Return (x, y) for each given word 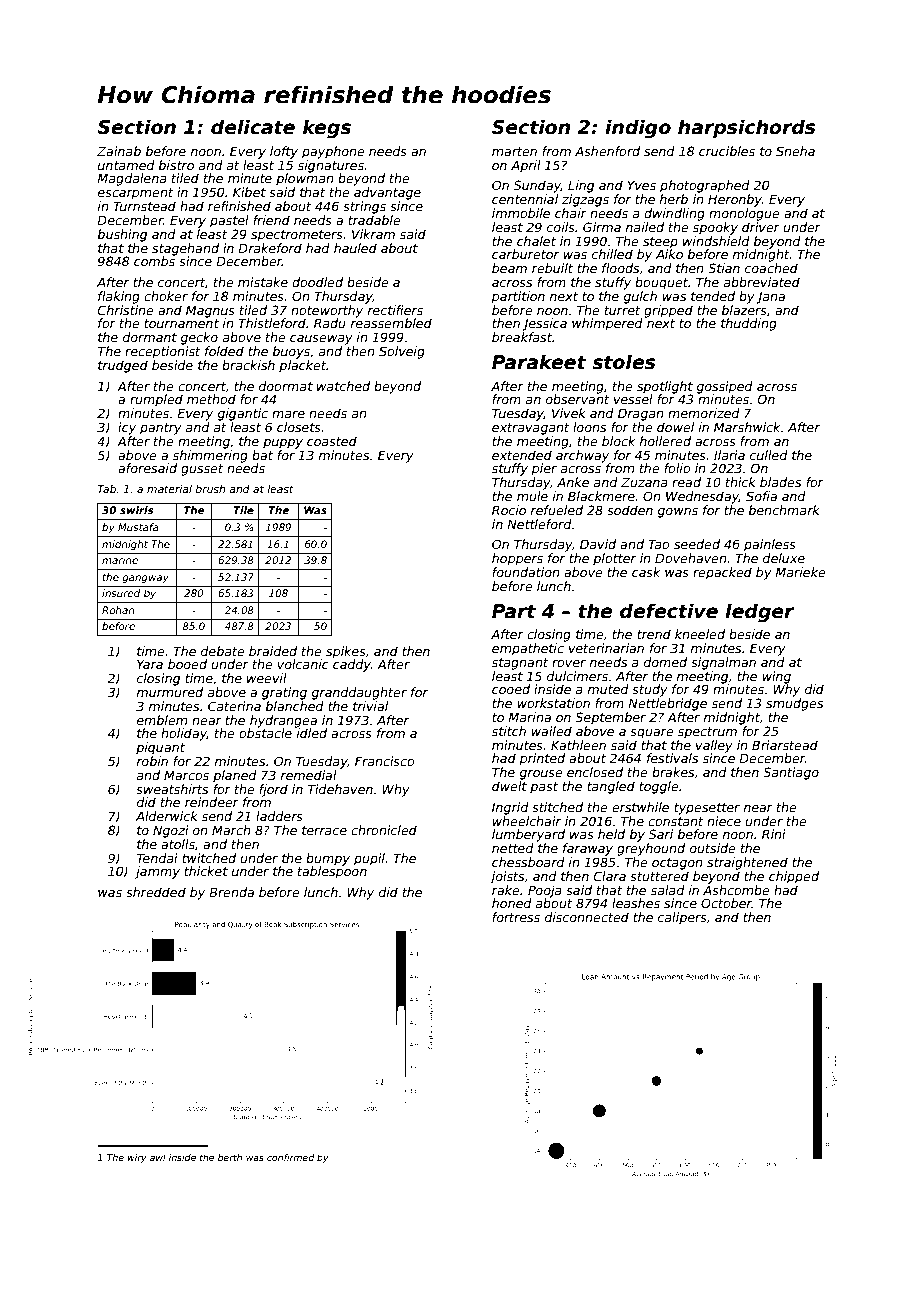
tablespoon (332, 872)
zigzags (585, 200)
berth (230, 1157)
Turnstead (144, 206)
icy (127, 428)
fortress (516, 917)
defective (669, 611)
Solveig (402, 352)
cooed (511, 689)
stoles (623, 362)
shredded (156, 892)
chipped (794, 877)
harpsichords (746, 128)
